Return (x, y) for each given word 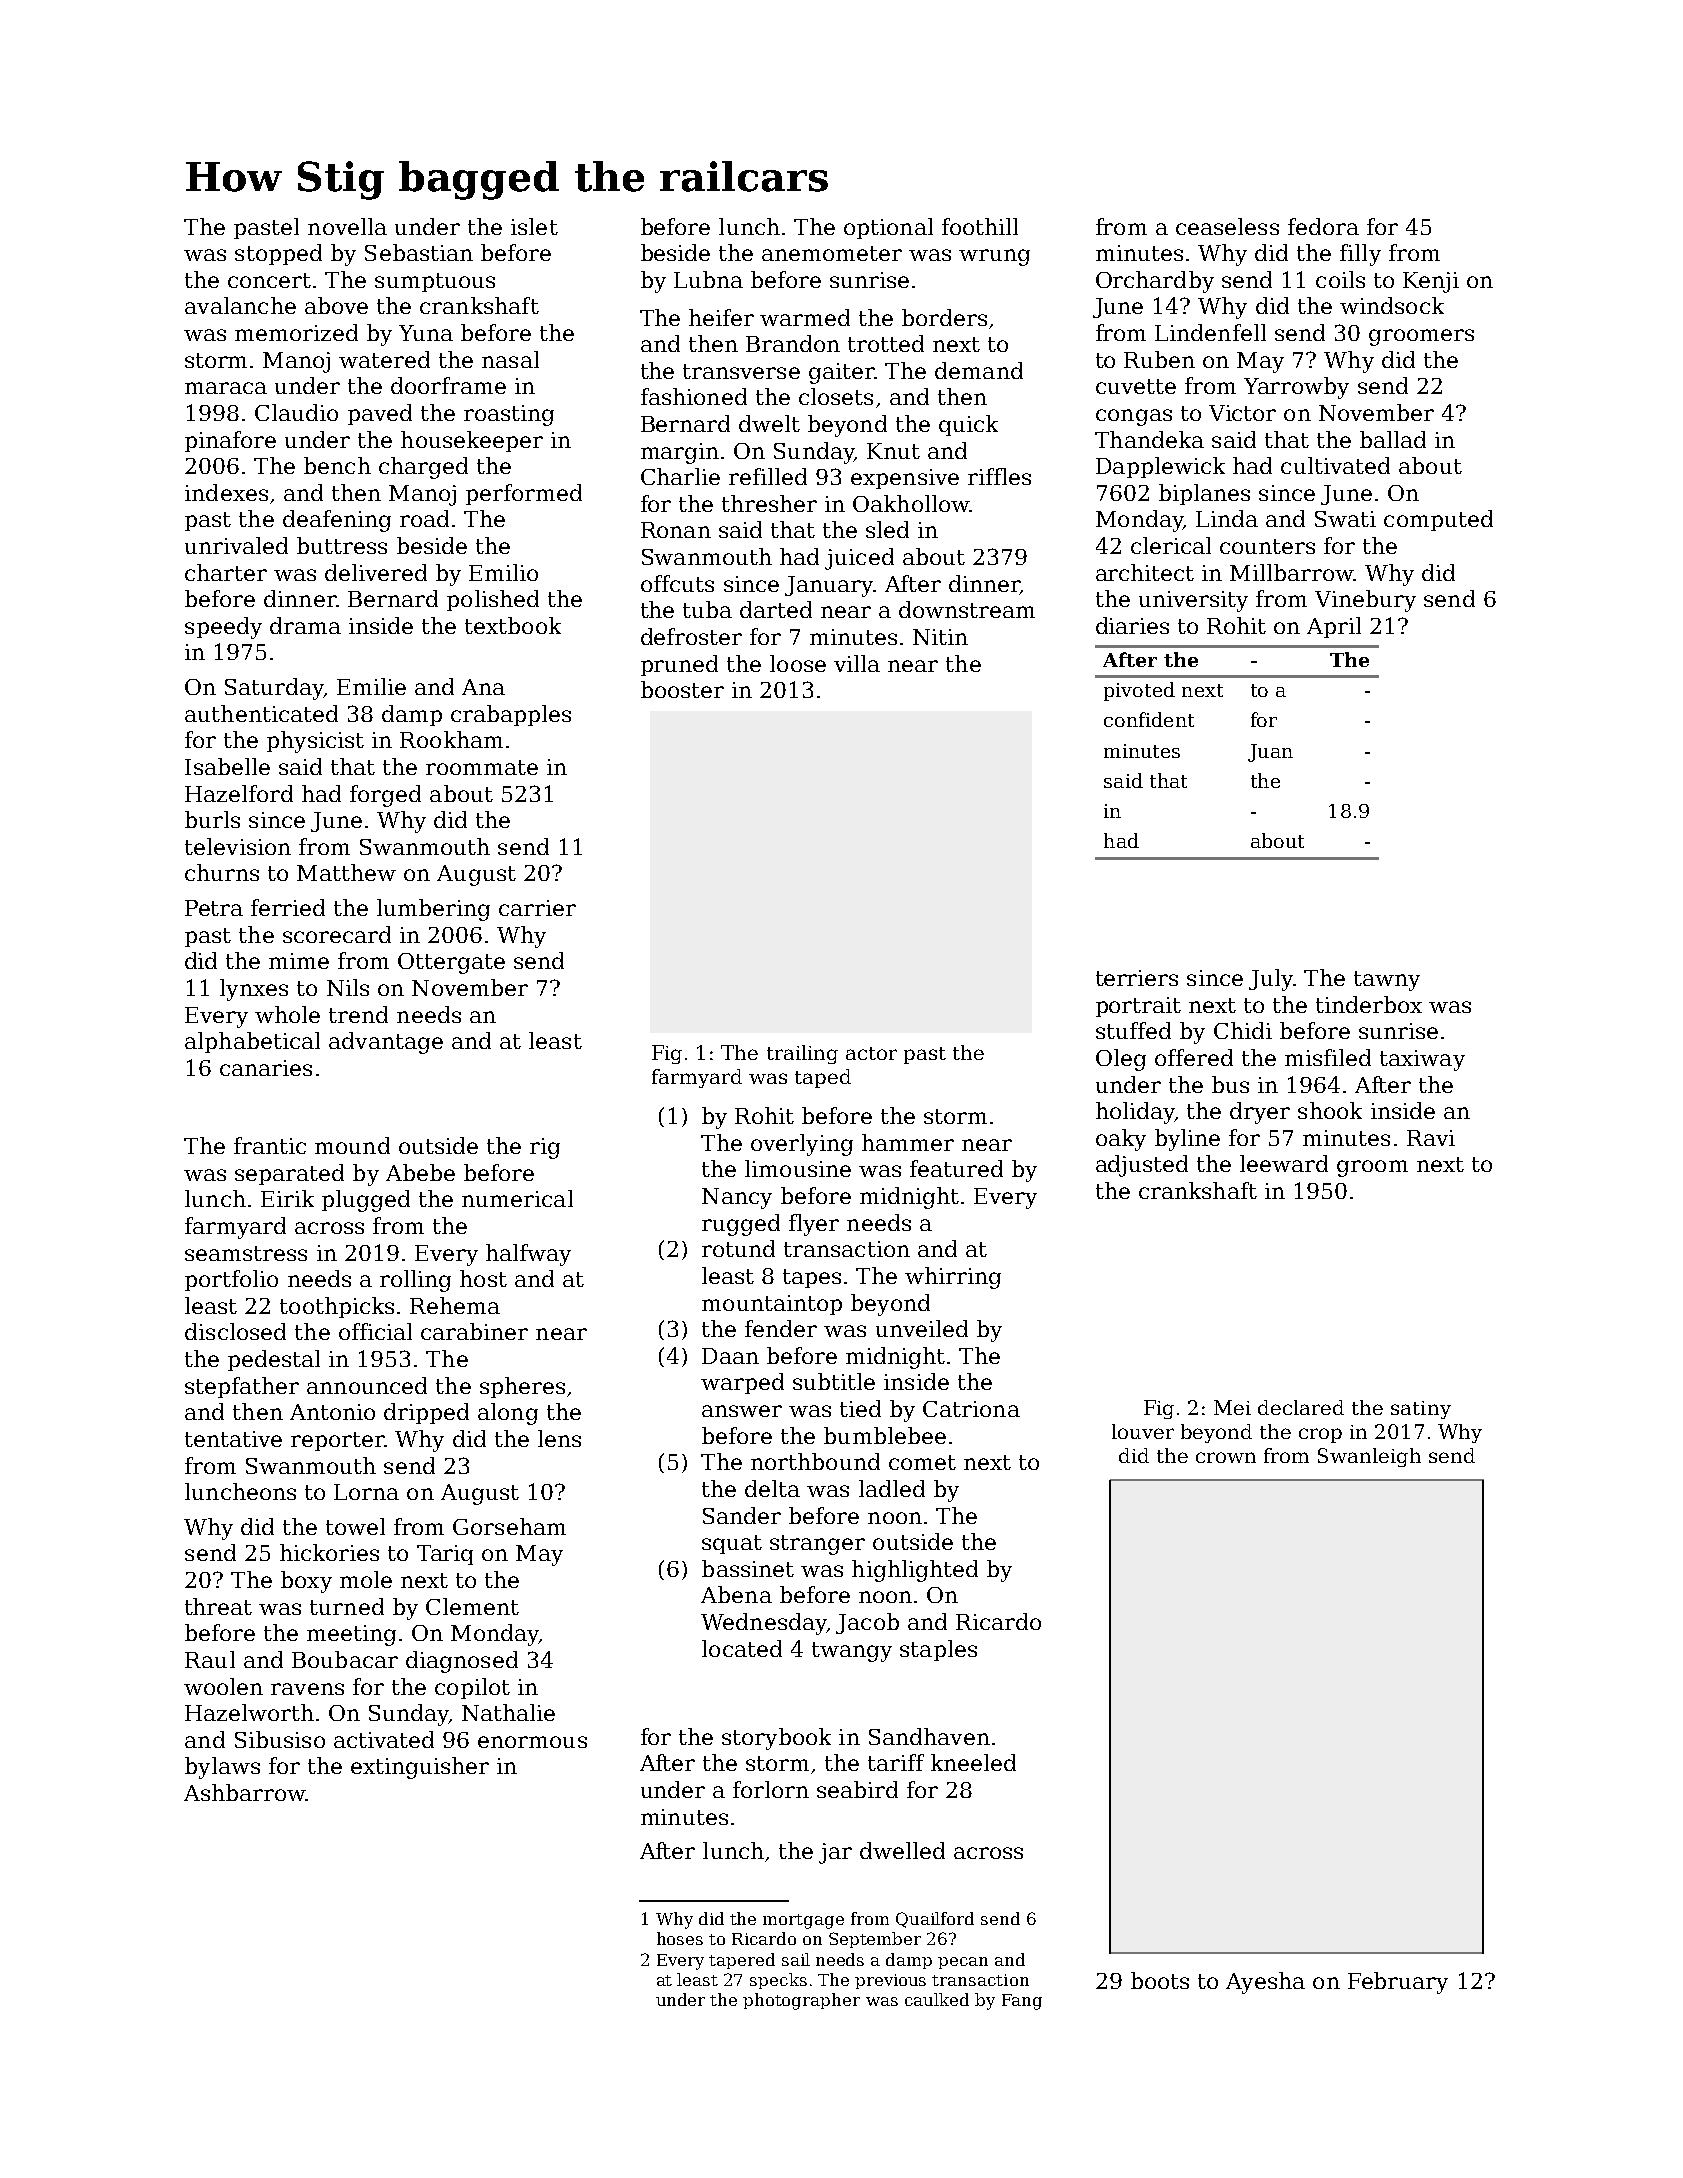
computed (1438, 520)
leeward (1284, 1163)
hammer (908, 1142)
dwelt (769, 423)
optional (888, 228)
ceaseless (1227, 226)
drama (305, 625)
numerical (517, 1198)
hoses (680, 1938)
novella (347, 226)
